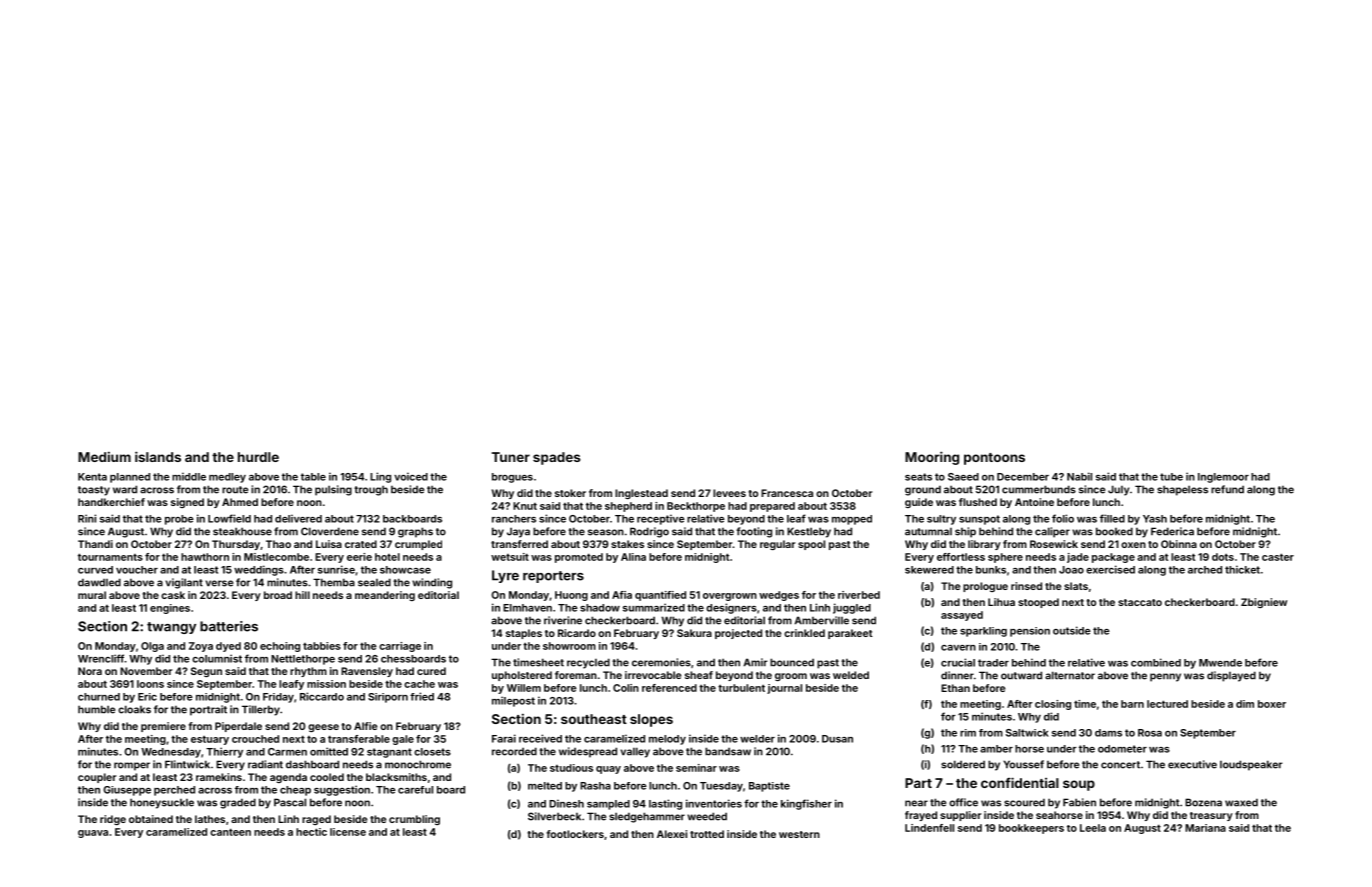  I want to click on spades, so click(557, 458).
